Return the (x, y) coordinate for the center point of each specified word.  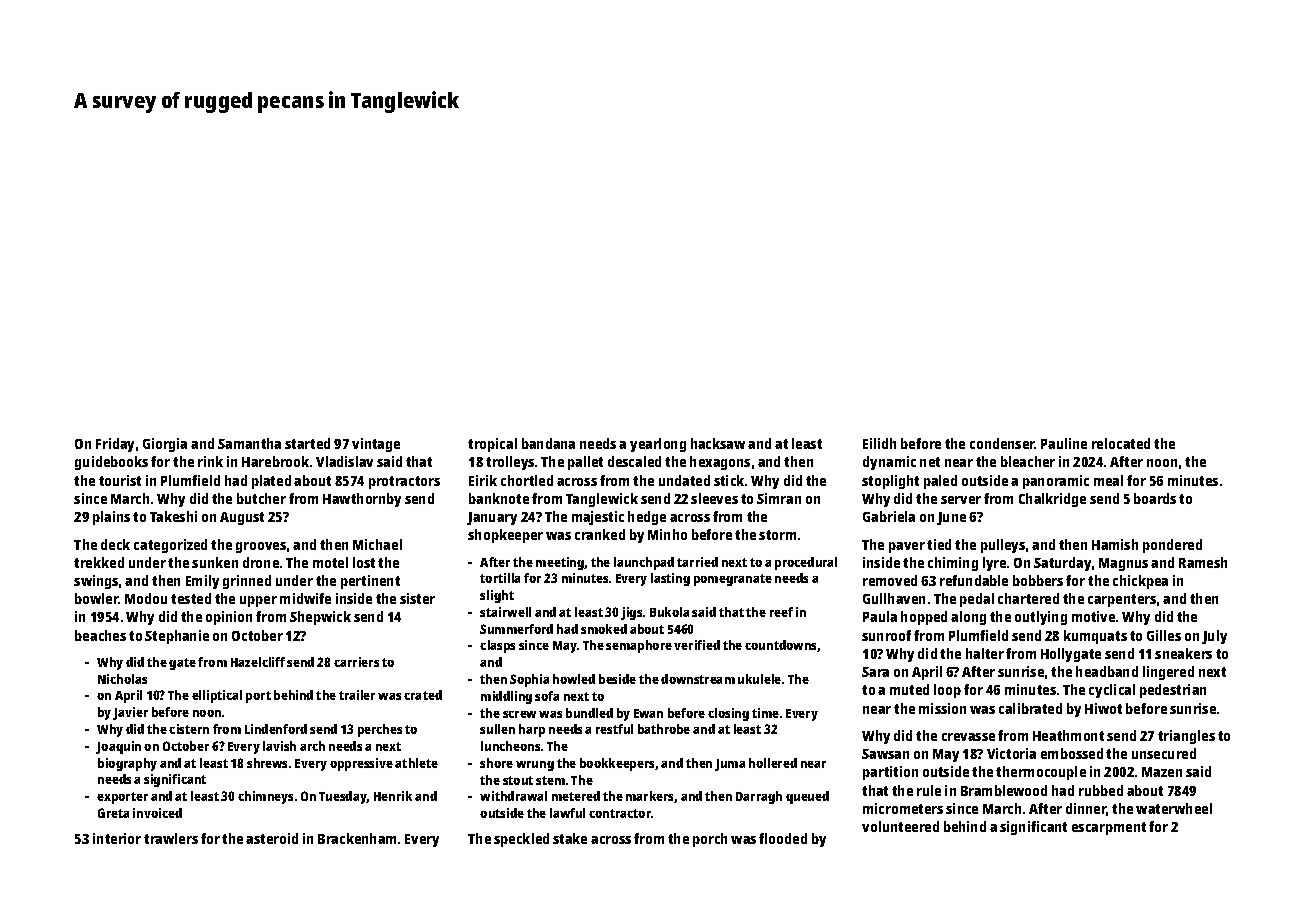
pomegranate (733, 580)
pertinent (370, 582)
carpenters (1122, 600)
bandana (548, 443)
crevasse (968, 737)
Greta (113, 813)
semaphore (639, 646)
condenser (1002, 443)
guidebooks (111, 463)
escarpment (1109, 828)
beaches (100, 635)
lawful (567, 813)
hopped (924, 618)
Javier (130, 713)
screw (519, 714)
